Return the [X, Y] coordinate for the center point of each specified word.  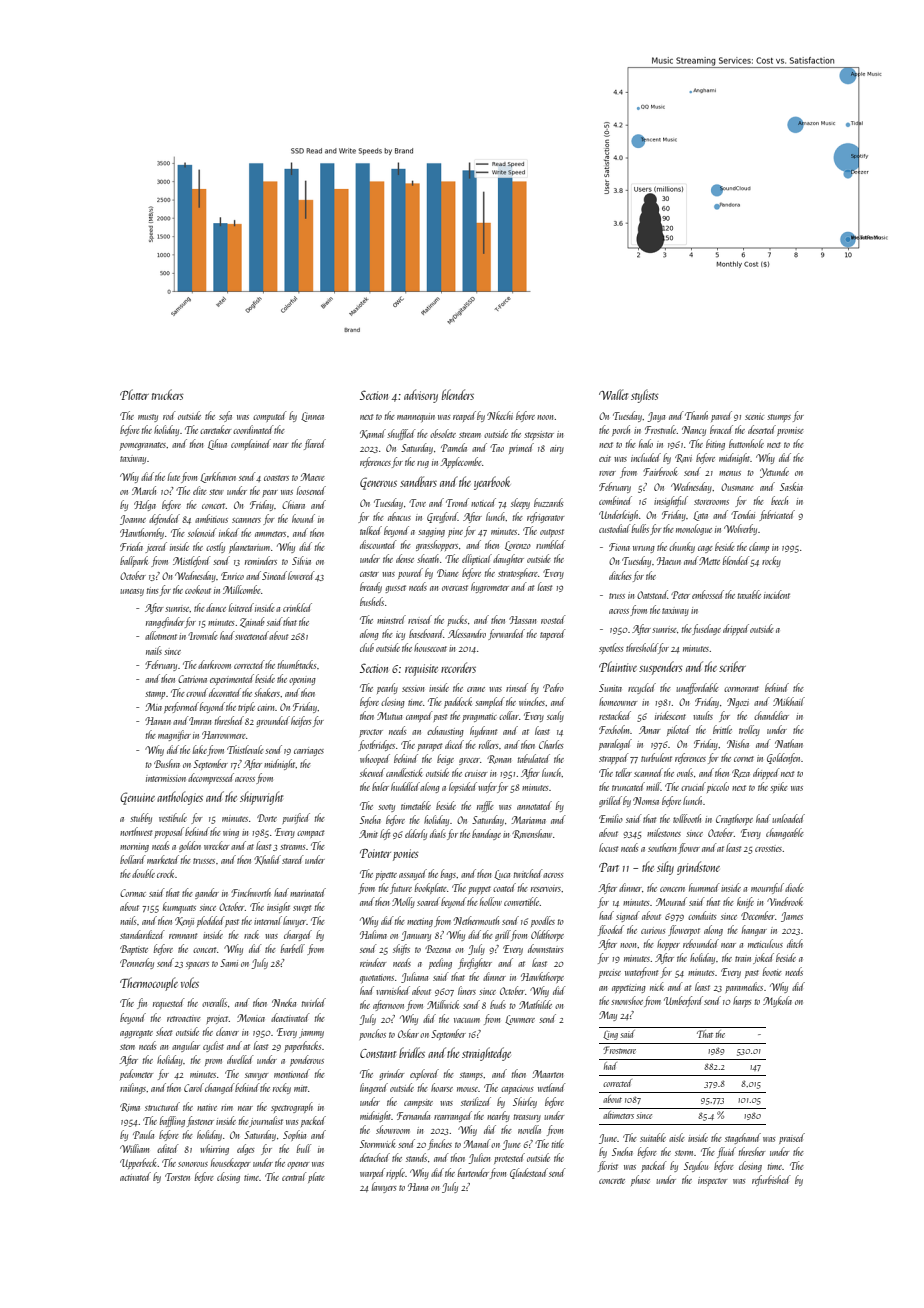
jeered [156, 547]
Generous [378, 483]
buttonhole [746, 443]
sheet [164, 1031]
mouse [468, 1089]
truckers [167, 394]
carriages [309, 751]
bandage [486, 834]
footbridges [376, 745]
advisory [421, 396]
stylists [644, 396]
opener [298, 1165]
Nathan [789, 743]
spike [779, 787]
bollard [132, 859]
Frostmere [619, 1050]
